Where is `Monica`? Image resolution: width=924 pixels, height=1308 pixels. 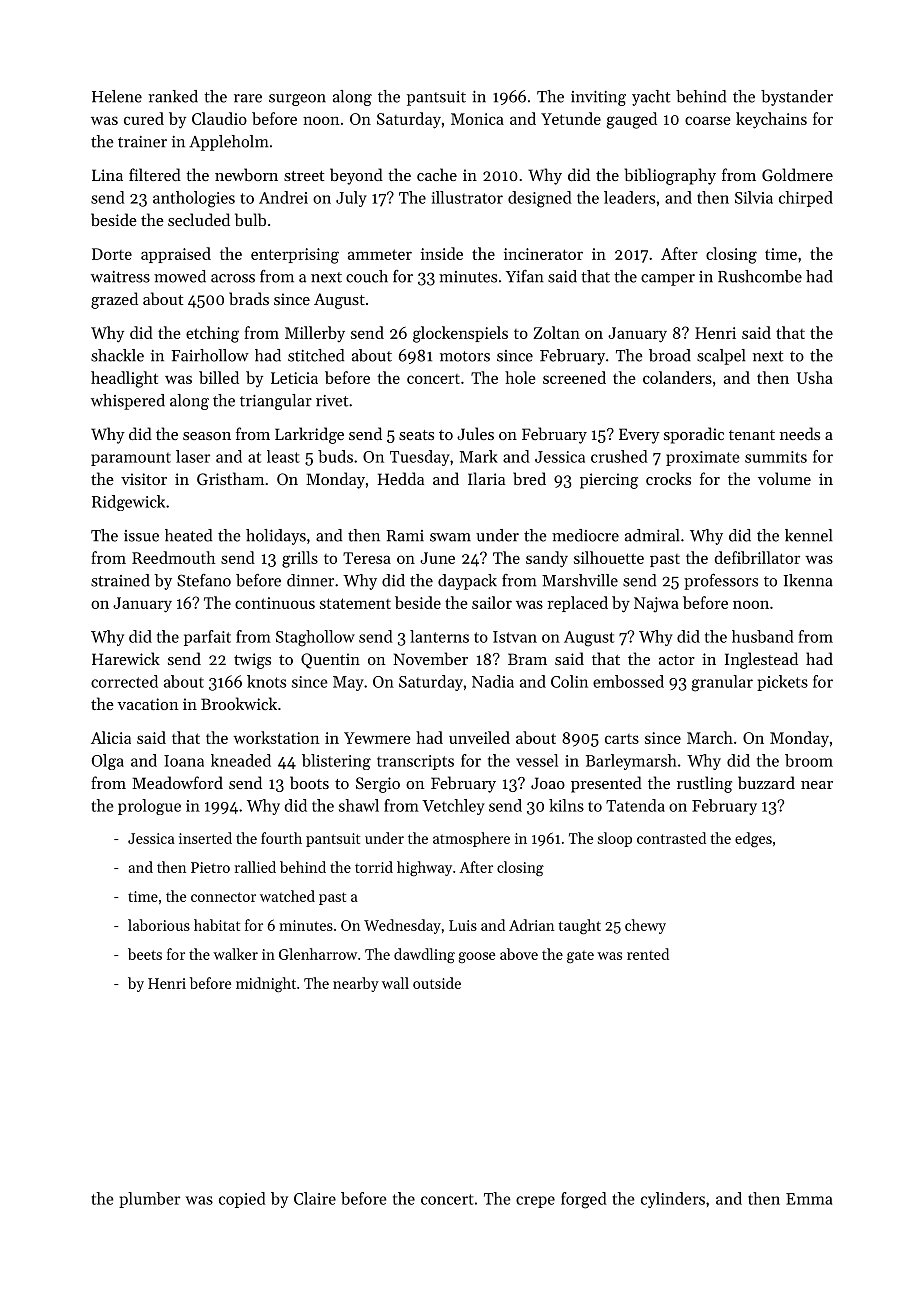
Monica is located at coordinates (477, 119).
